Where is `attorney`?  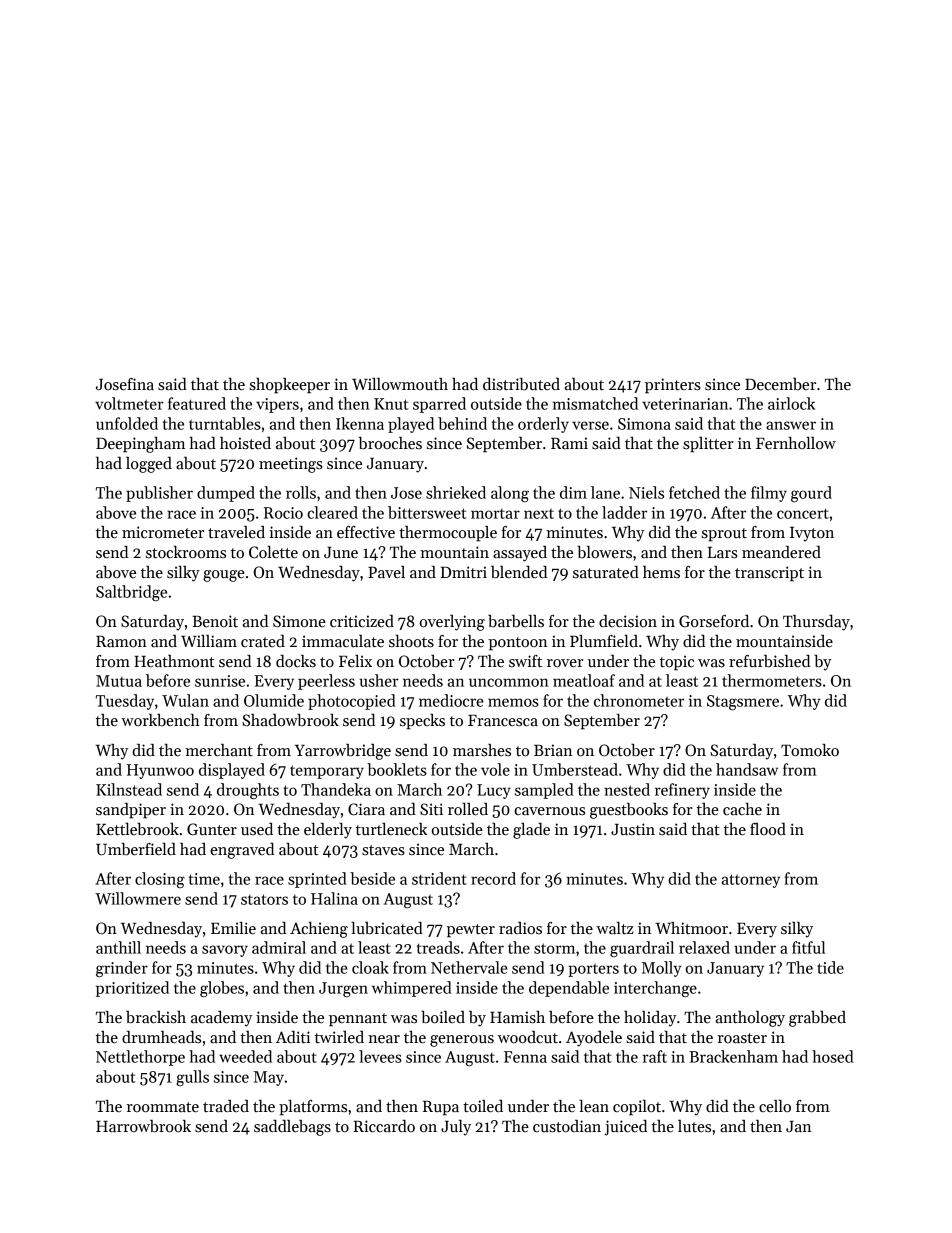
attorney is located at coordinates (751, 881).
